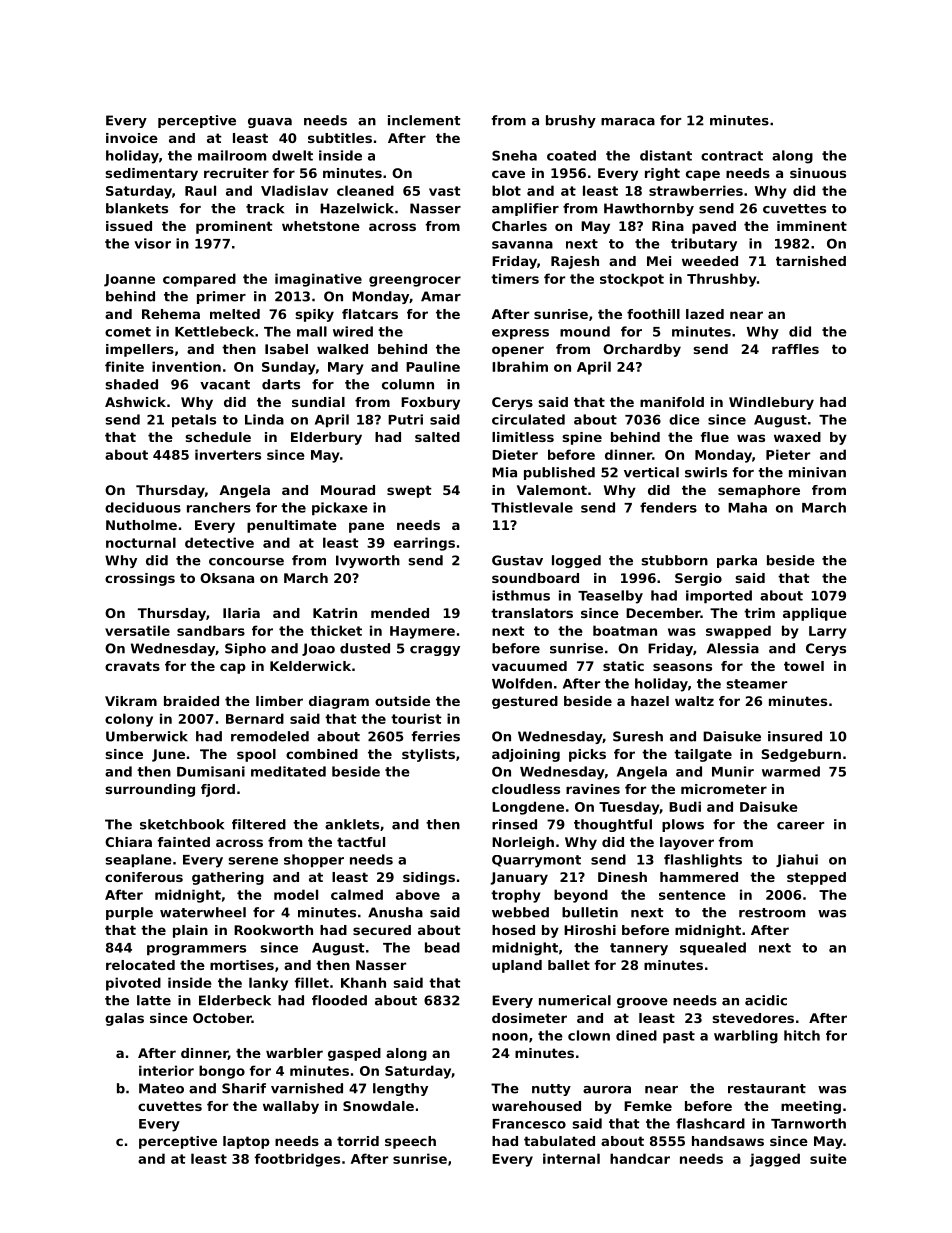  I want to click on stylists, so click(428, 755).
